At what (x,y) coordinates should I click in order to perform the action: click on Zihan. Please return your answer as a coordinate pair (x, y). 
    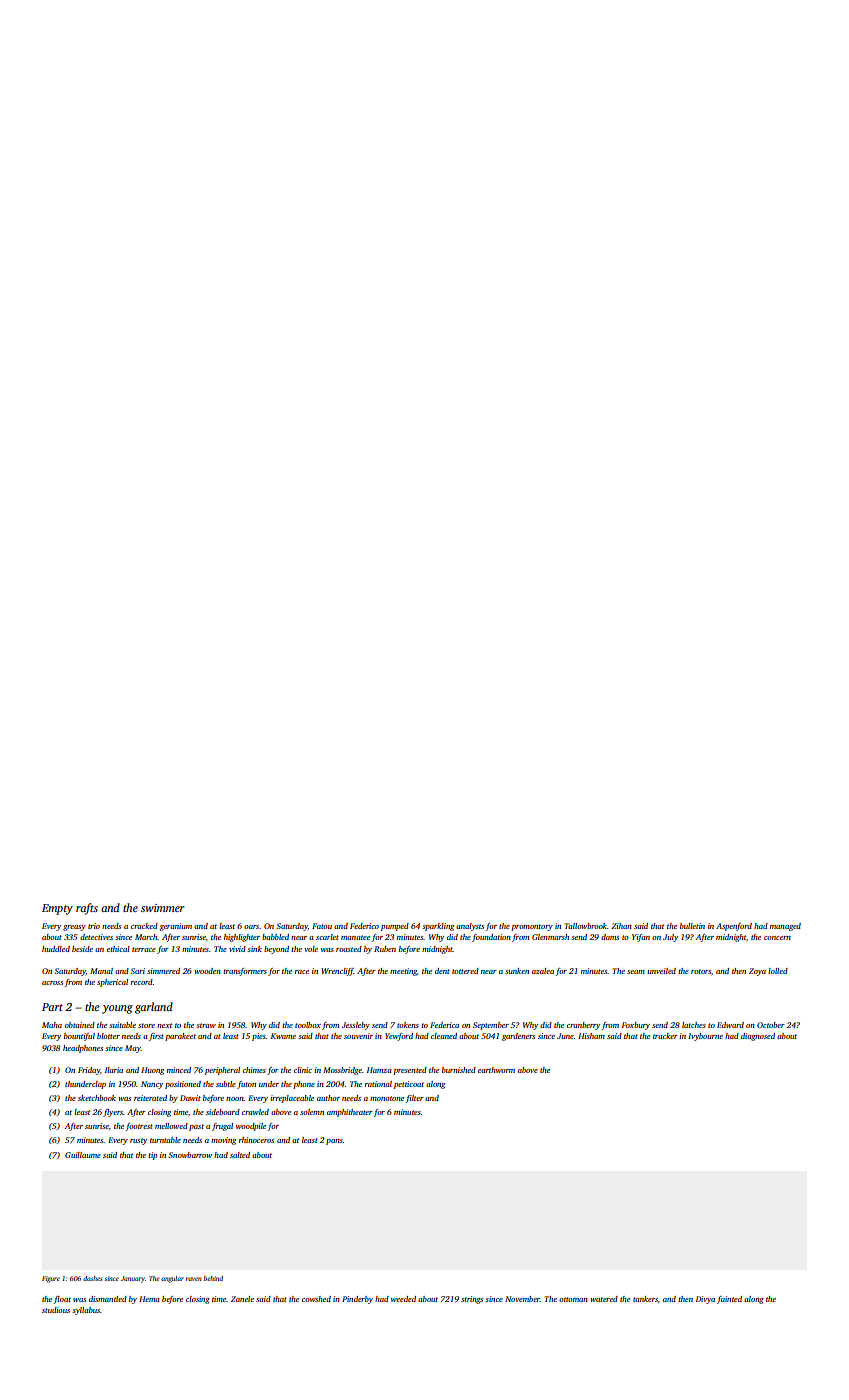
    Looking at the image, I should click on (621, 926).
